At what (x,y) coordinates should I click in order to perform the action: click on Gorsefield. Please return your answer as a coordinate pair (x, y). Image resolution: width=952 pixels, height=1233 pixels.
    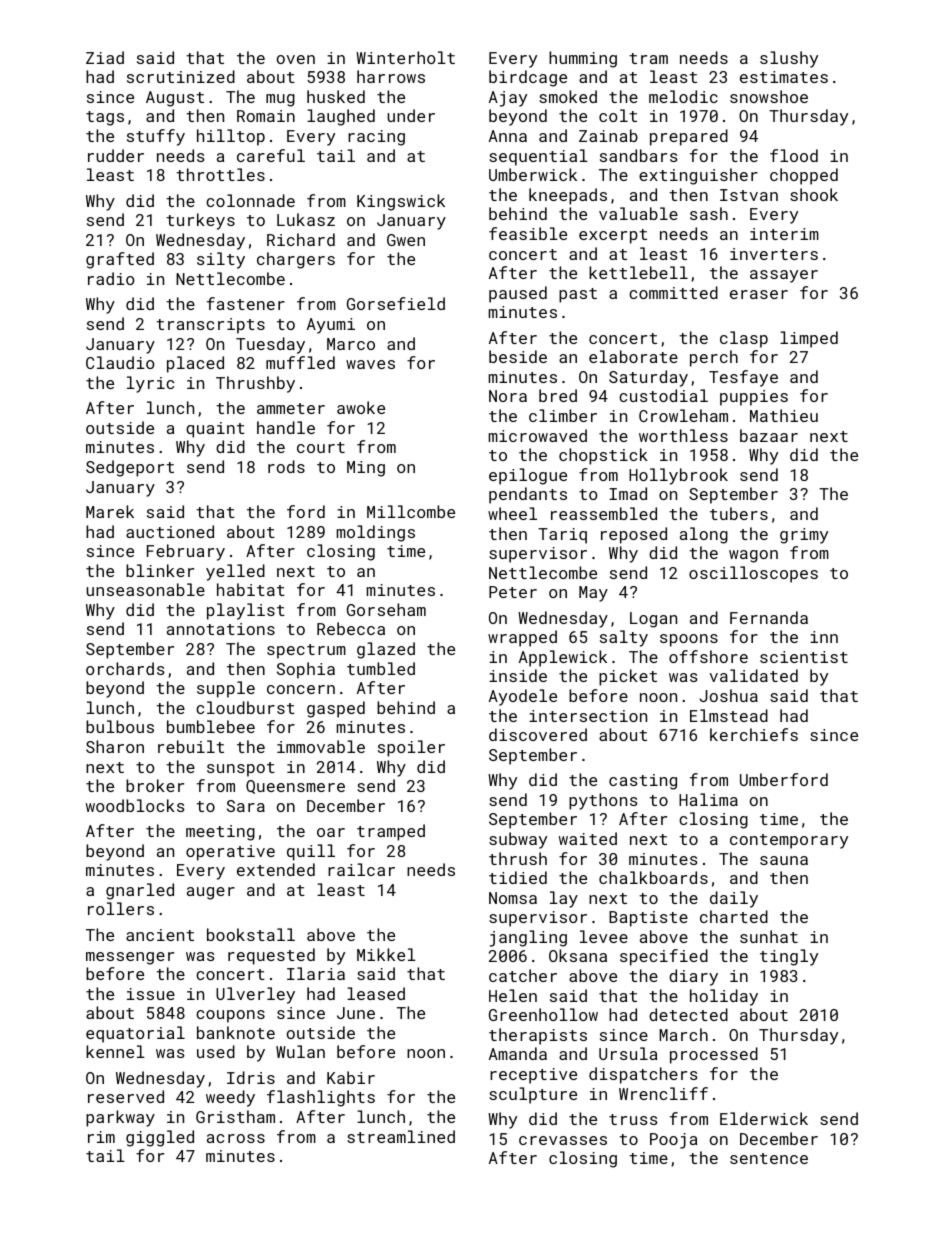
    Looking at the image, I should click on (396, 303).
